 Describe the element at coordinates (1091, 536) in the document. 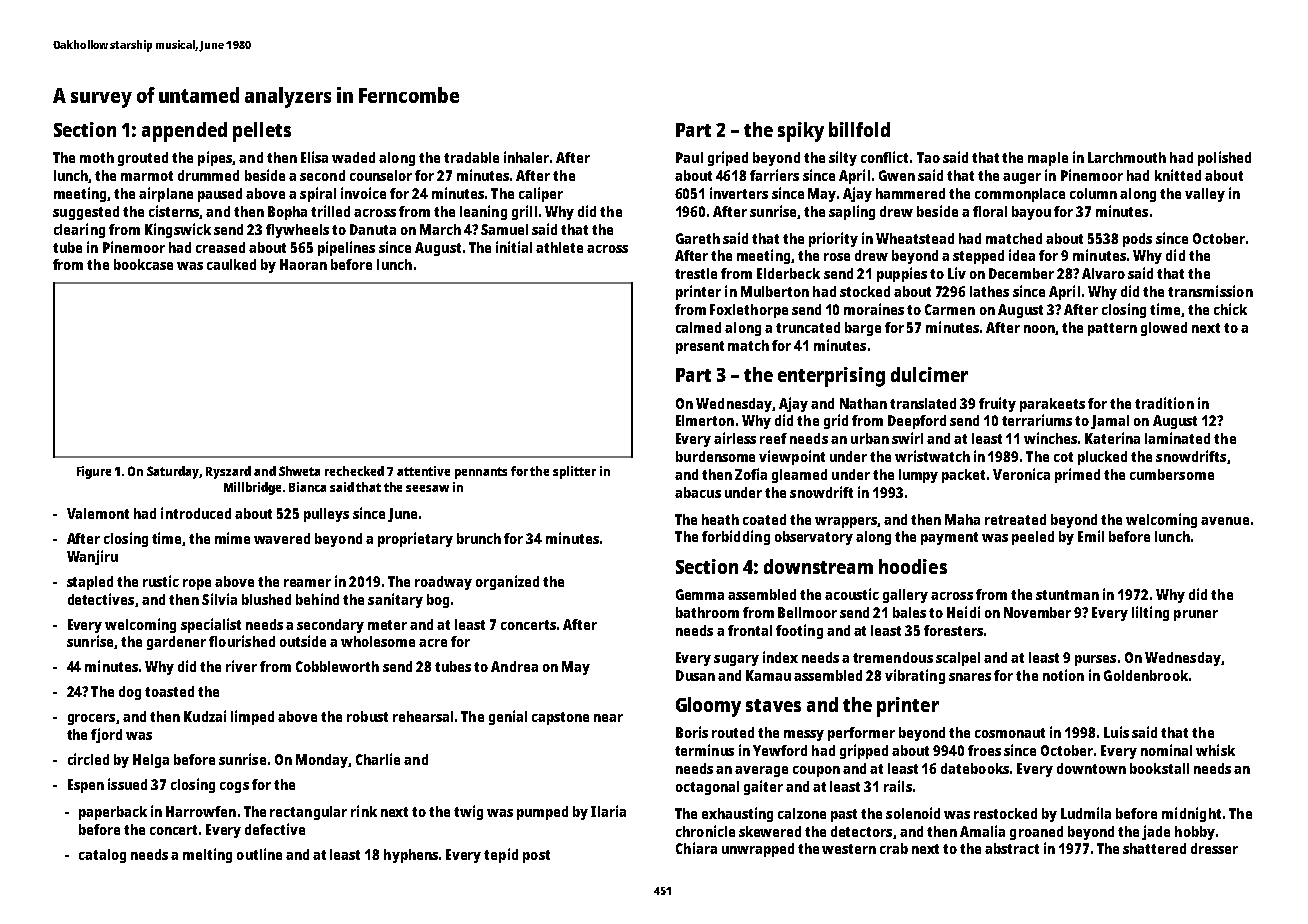

I see `Emil` at that location.
